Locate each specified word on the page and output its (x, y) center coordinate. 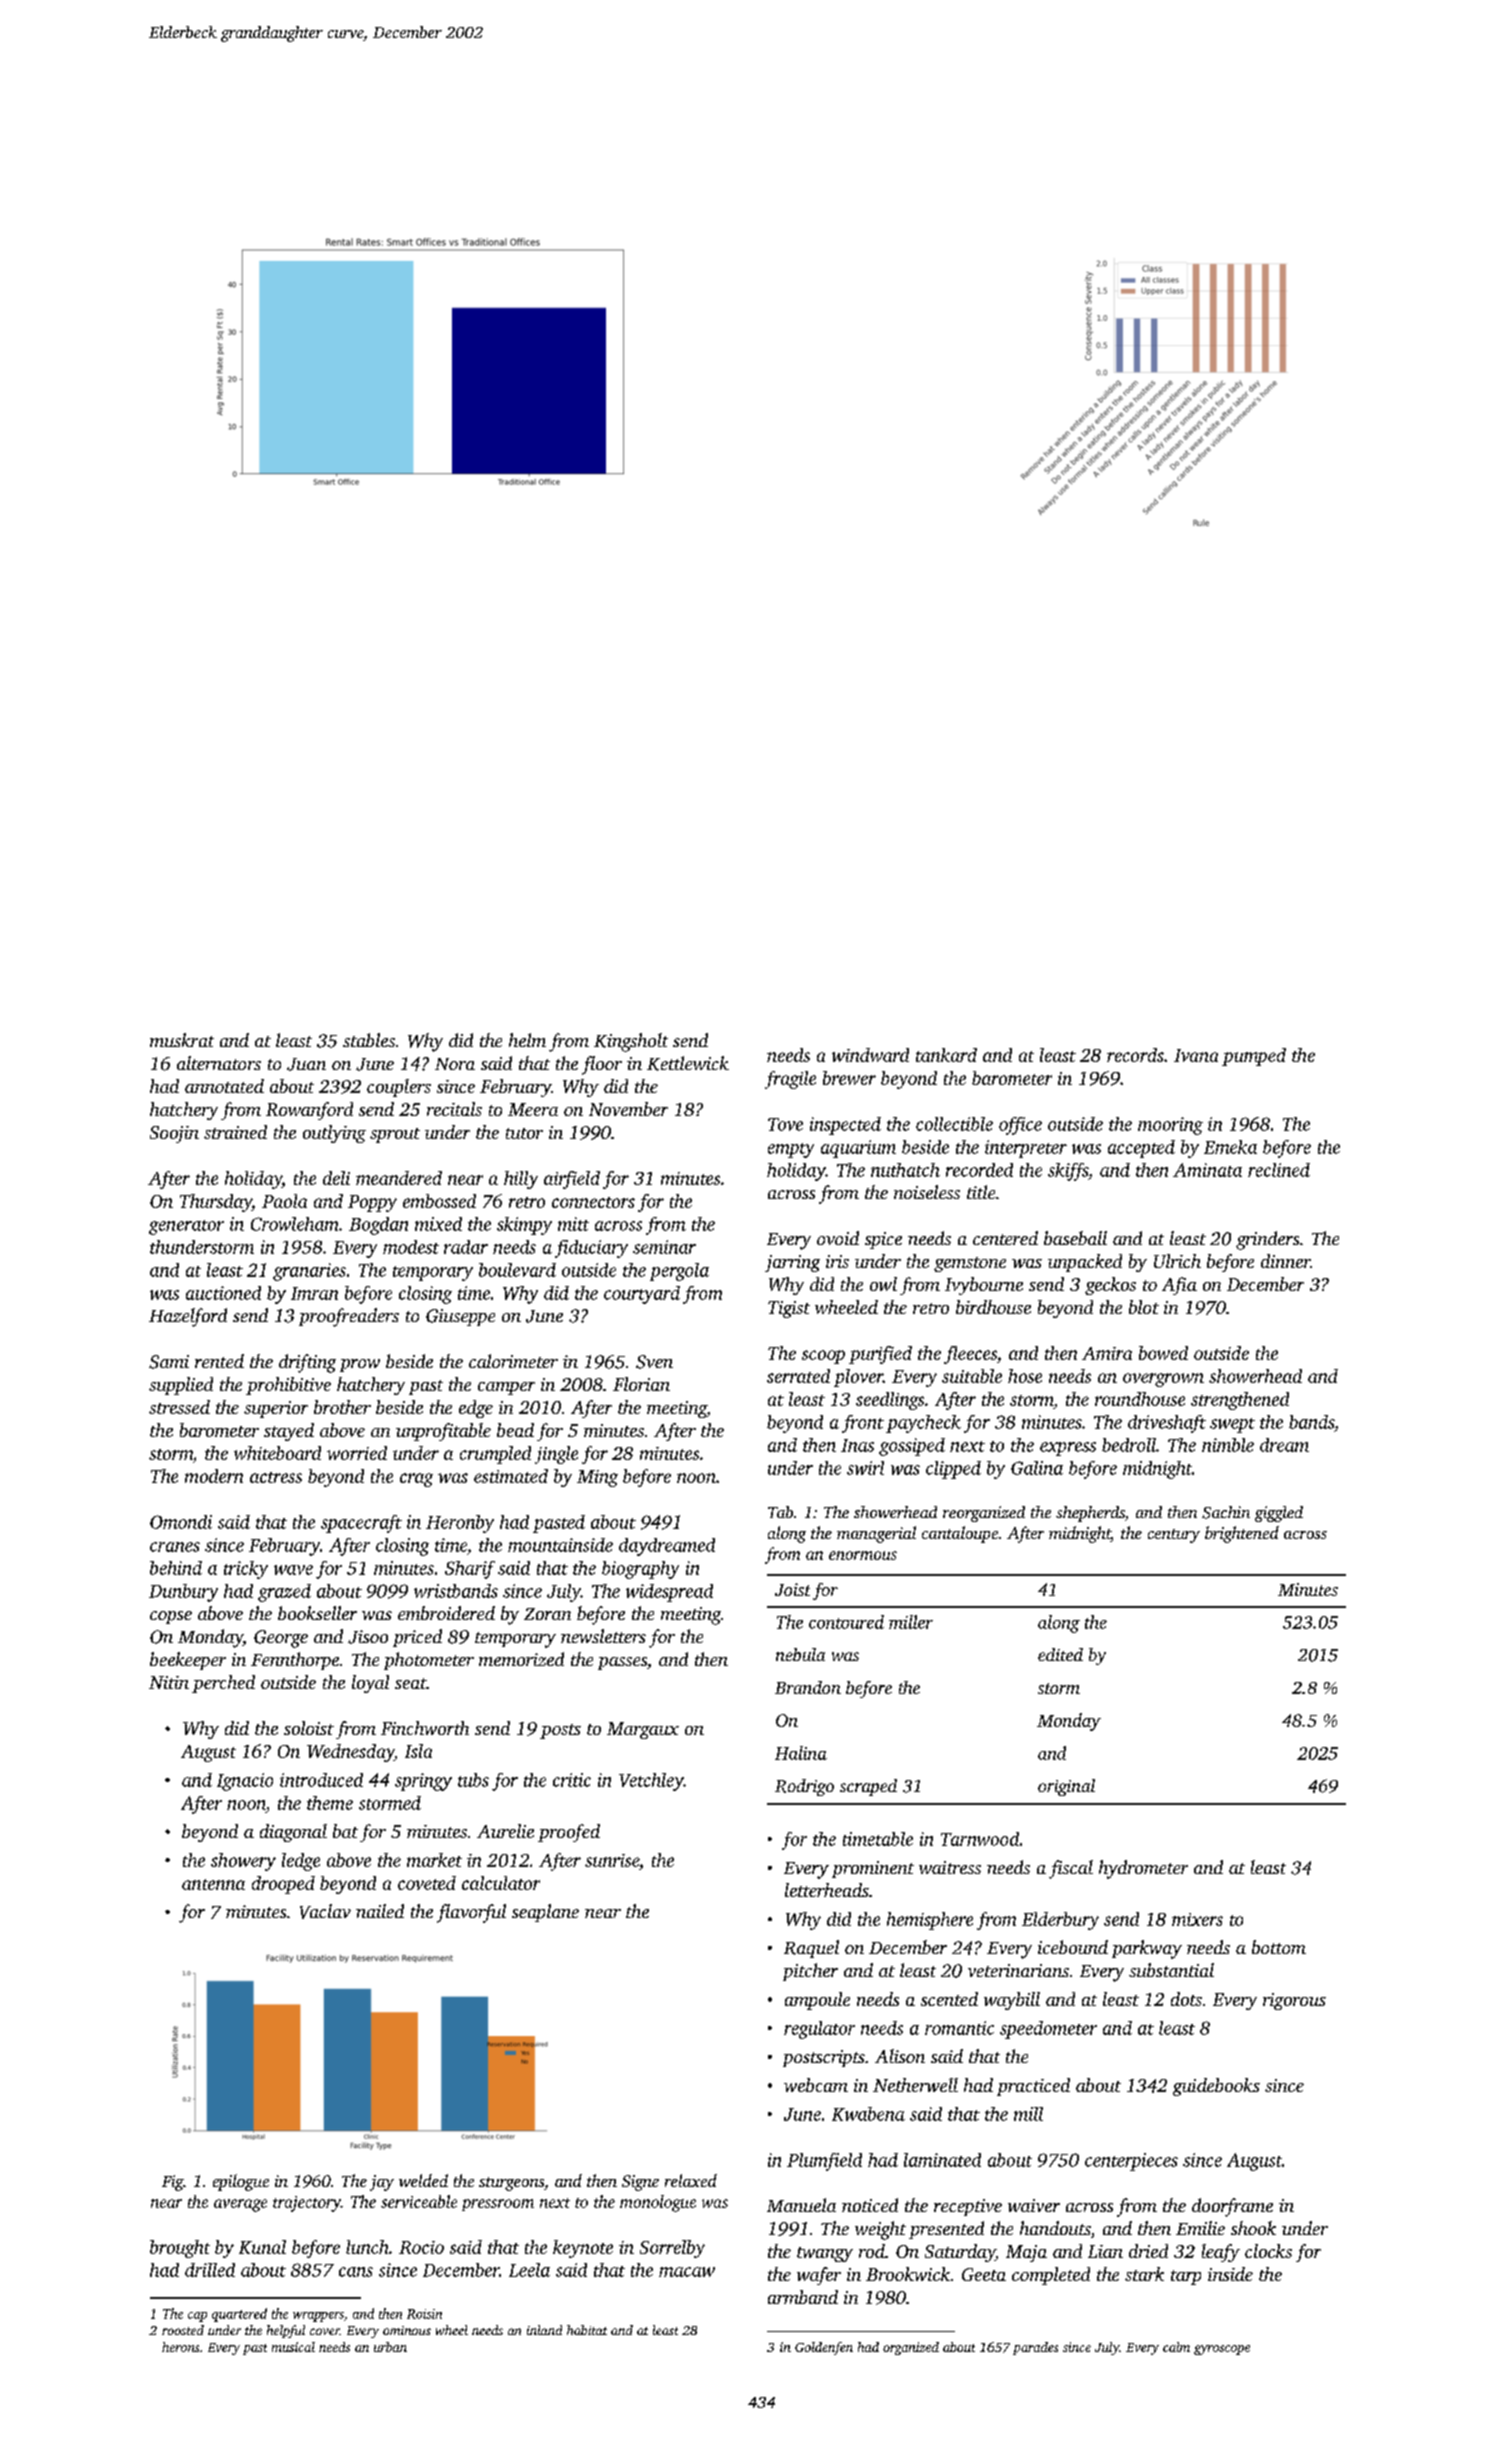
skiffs (1068, 1172)
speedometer (1048, 2030)
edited (1060, 1654)
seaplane (545, 1913)
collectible (954, 1124)
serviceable (419, 2201)
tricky (246, 1570)
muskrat (182, 1040)
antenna (213, 1884)
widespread (669, 1593)
